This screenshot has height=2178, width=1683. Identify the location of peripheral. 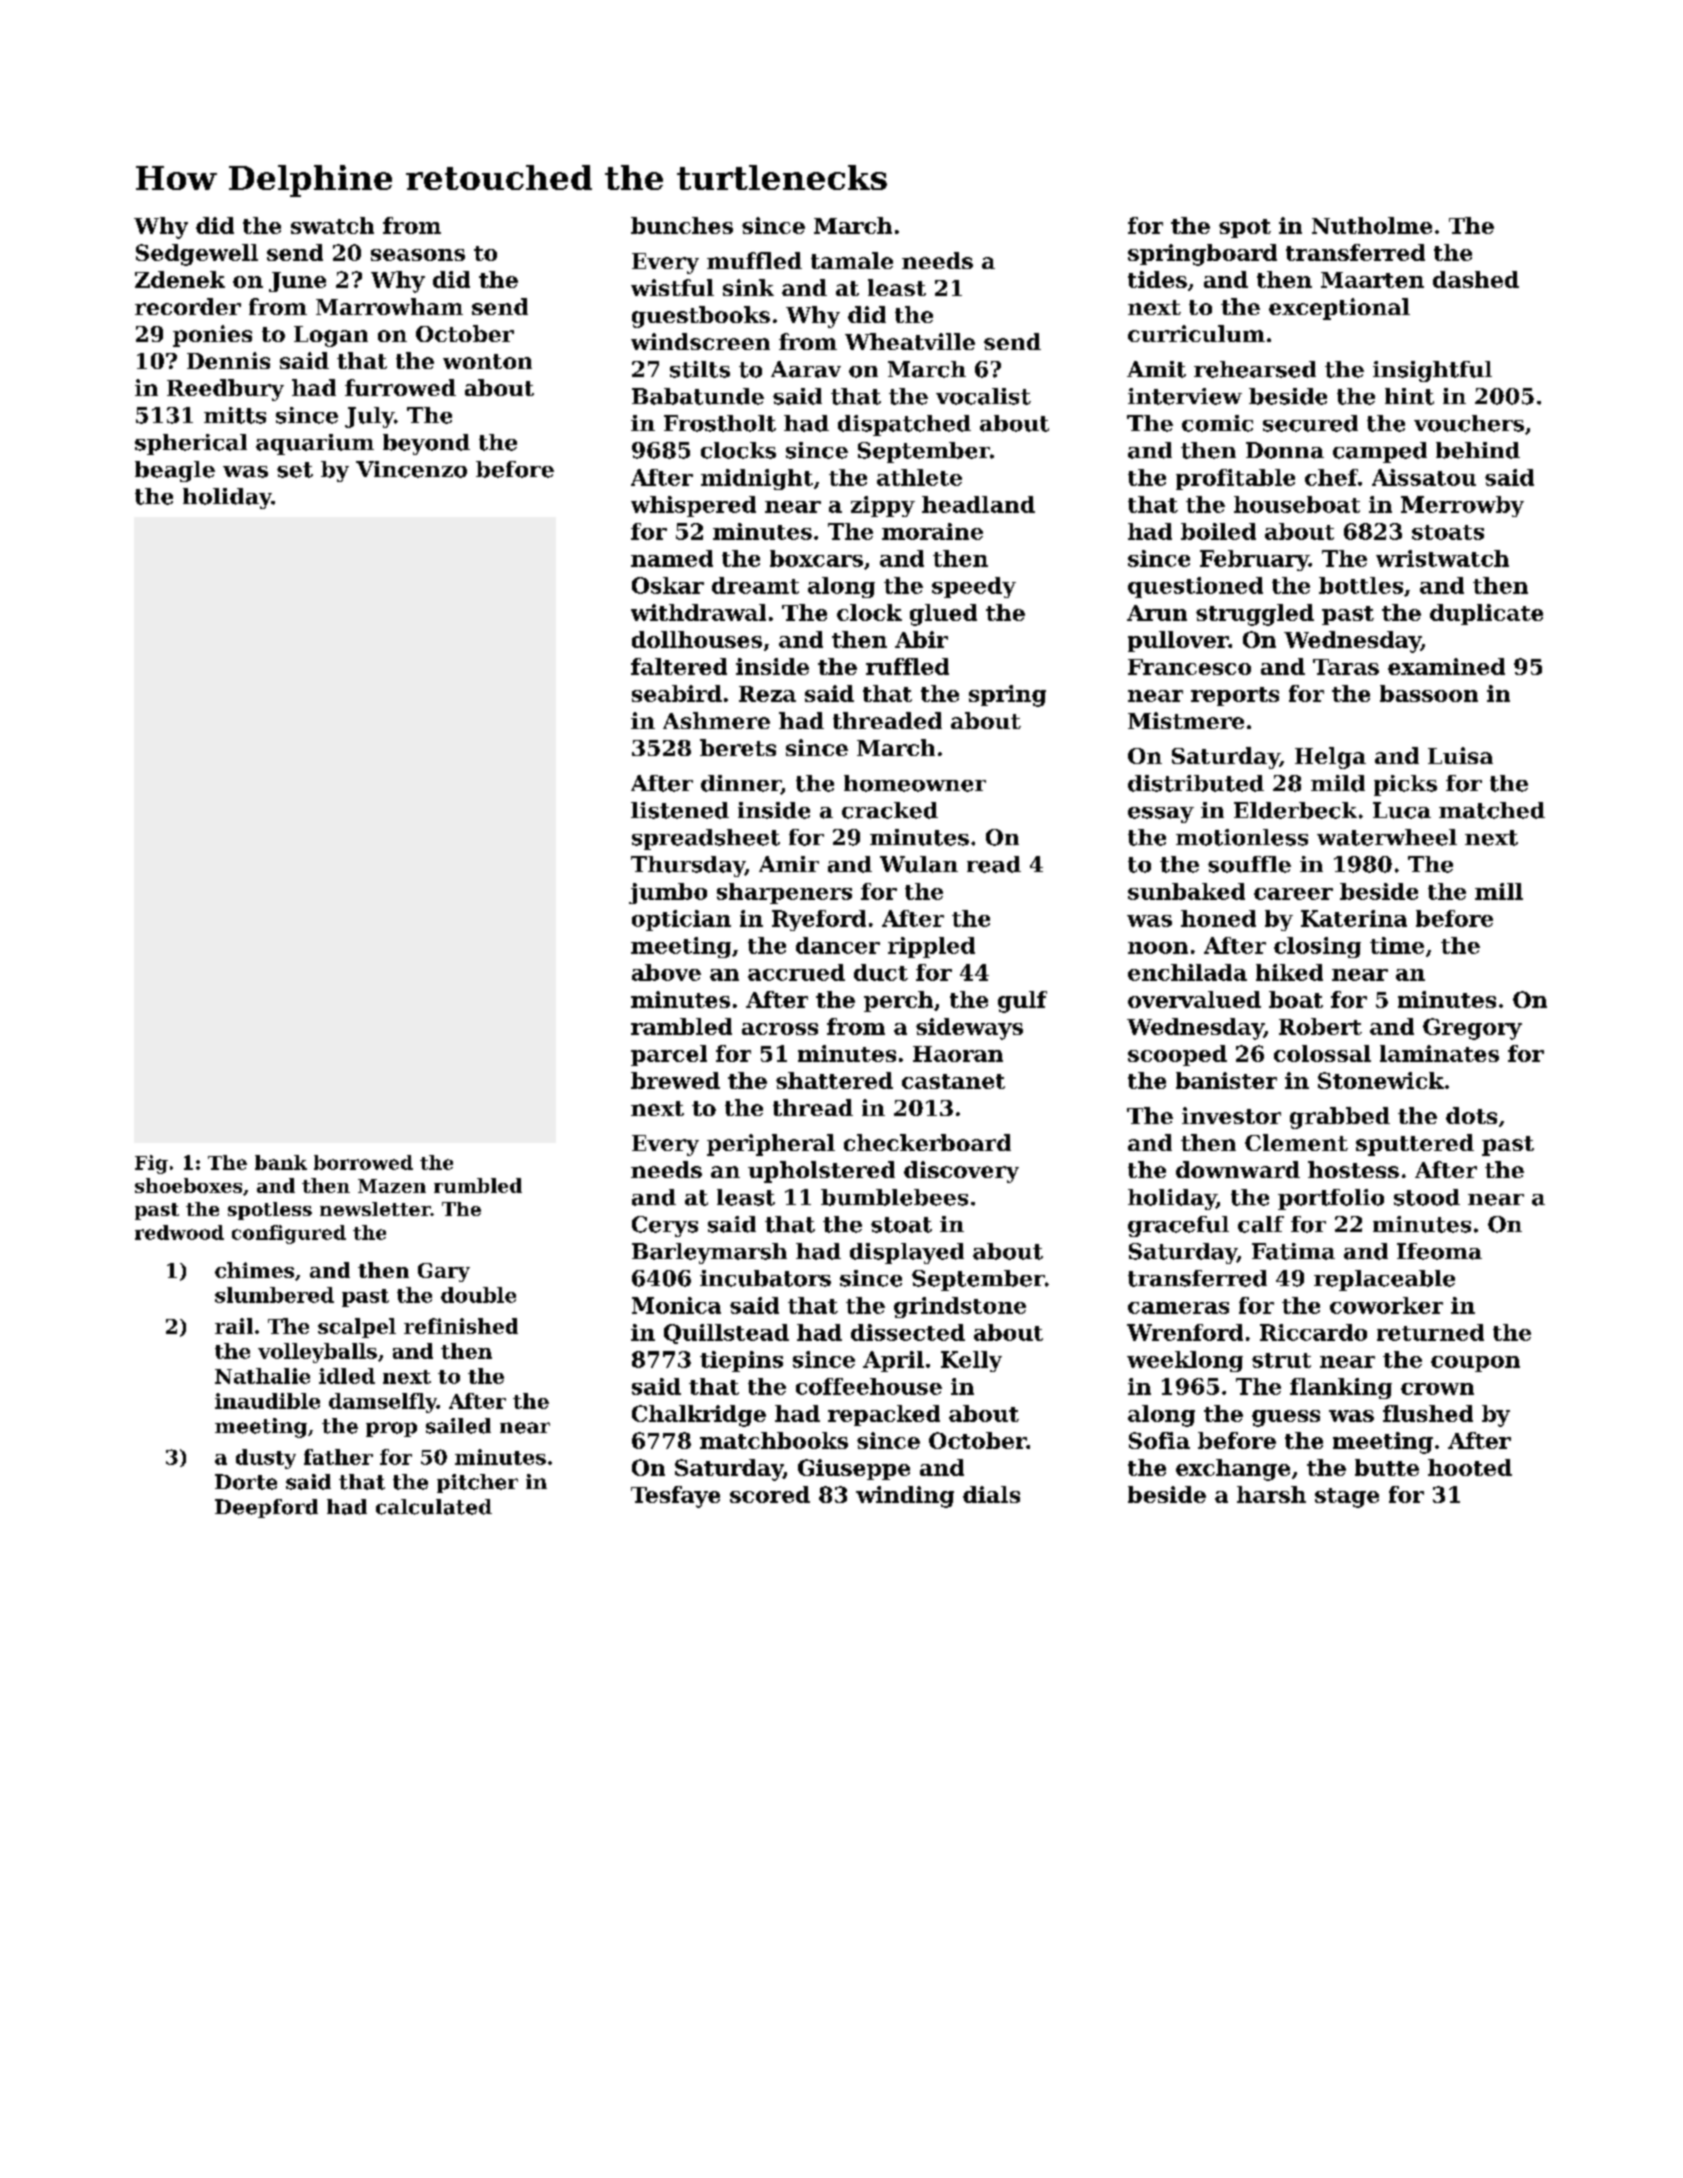
(771, 1145).
